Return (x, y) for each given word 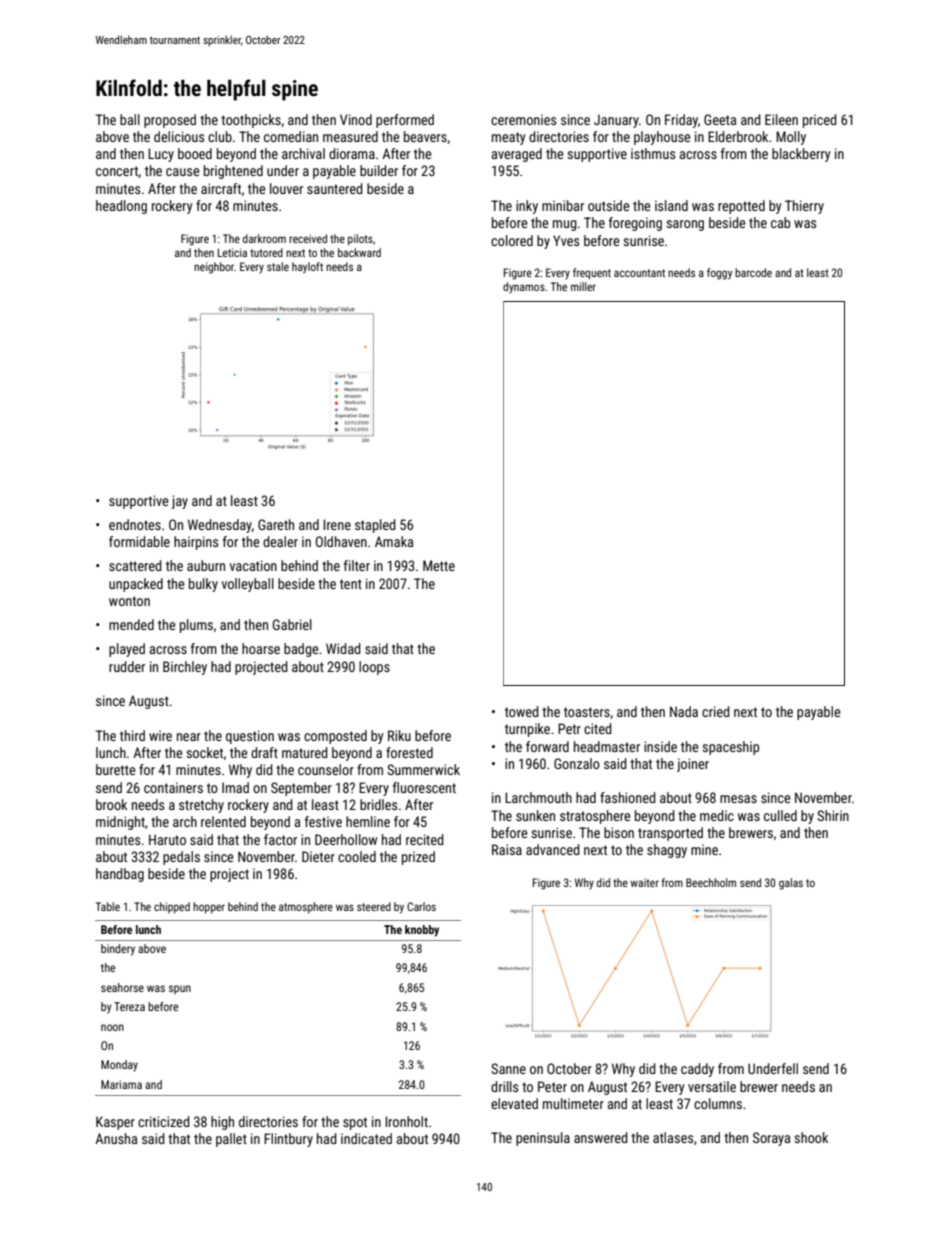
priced (820, 121)
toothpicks (251, 121)
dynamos (524, 287)
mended (131, 624)
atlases (673, 1137)
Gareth (276, 524)
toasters (587, 712)
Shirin (833, 815)
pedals (181, 858)
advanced (553, 849)
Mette (439, 565)
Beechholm (711, 882)
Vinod (356, 119)
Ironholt (406, 1121)
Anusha (116, 1138)
